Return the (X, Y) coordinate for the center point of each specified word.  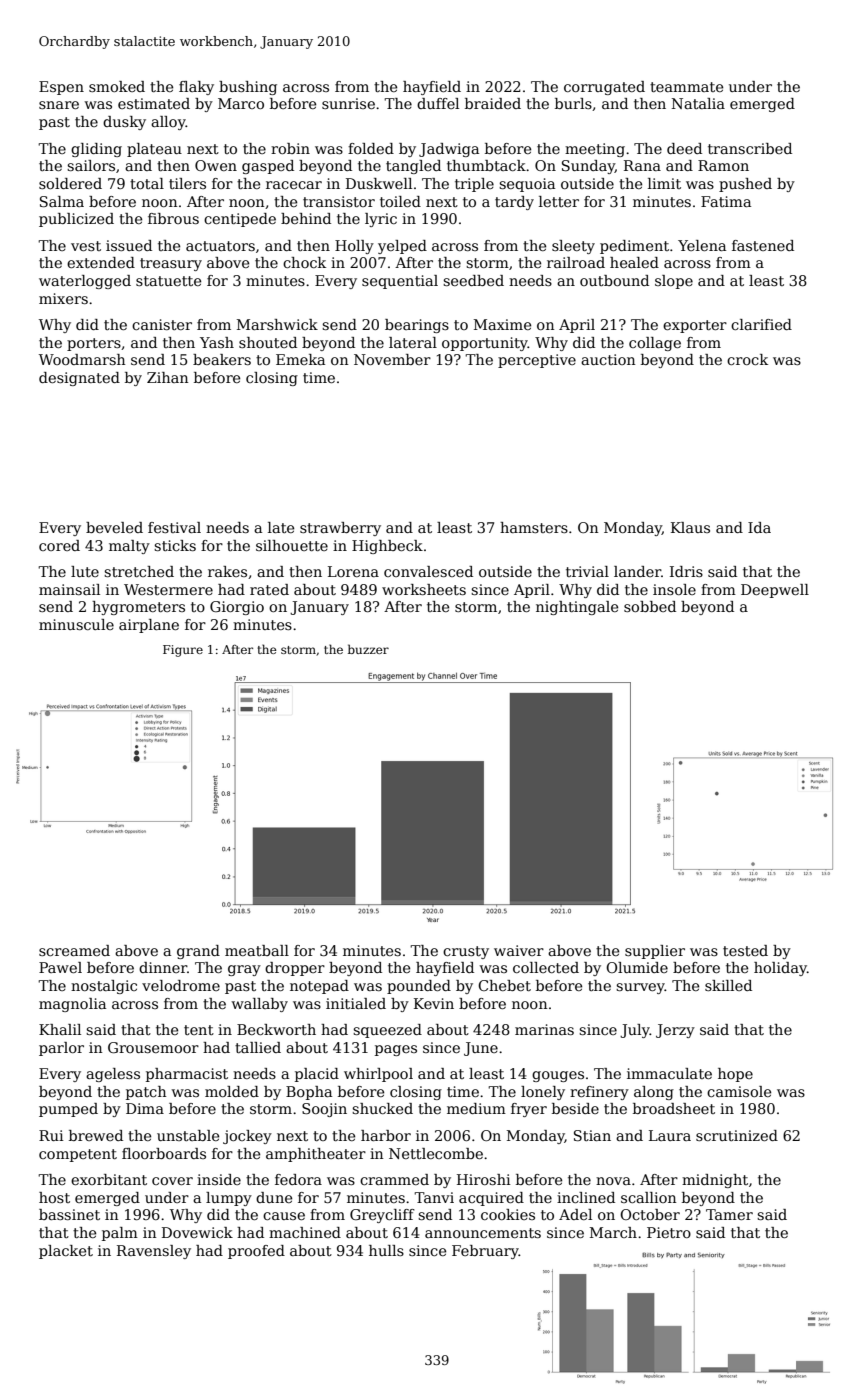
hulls (386, 1250)
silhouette (292, 545)
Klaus (690, 527)
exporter (695, 326)
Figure (183, 651)
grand (198, 952)
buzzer (368, 649)
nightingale (577, 608)
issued (129, 245)
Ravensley (154, 1252)
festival (174, 527)
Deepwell (775, 591)
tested (745, 950)
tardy (514, 203)
